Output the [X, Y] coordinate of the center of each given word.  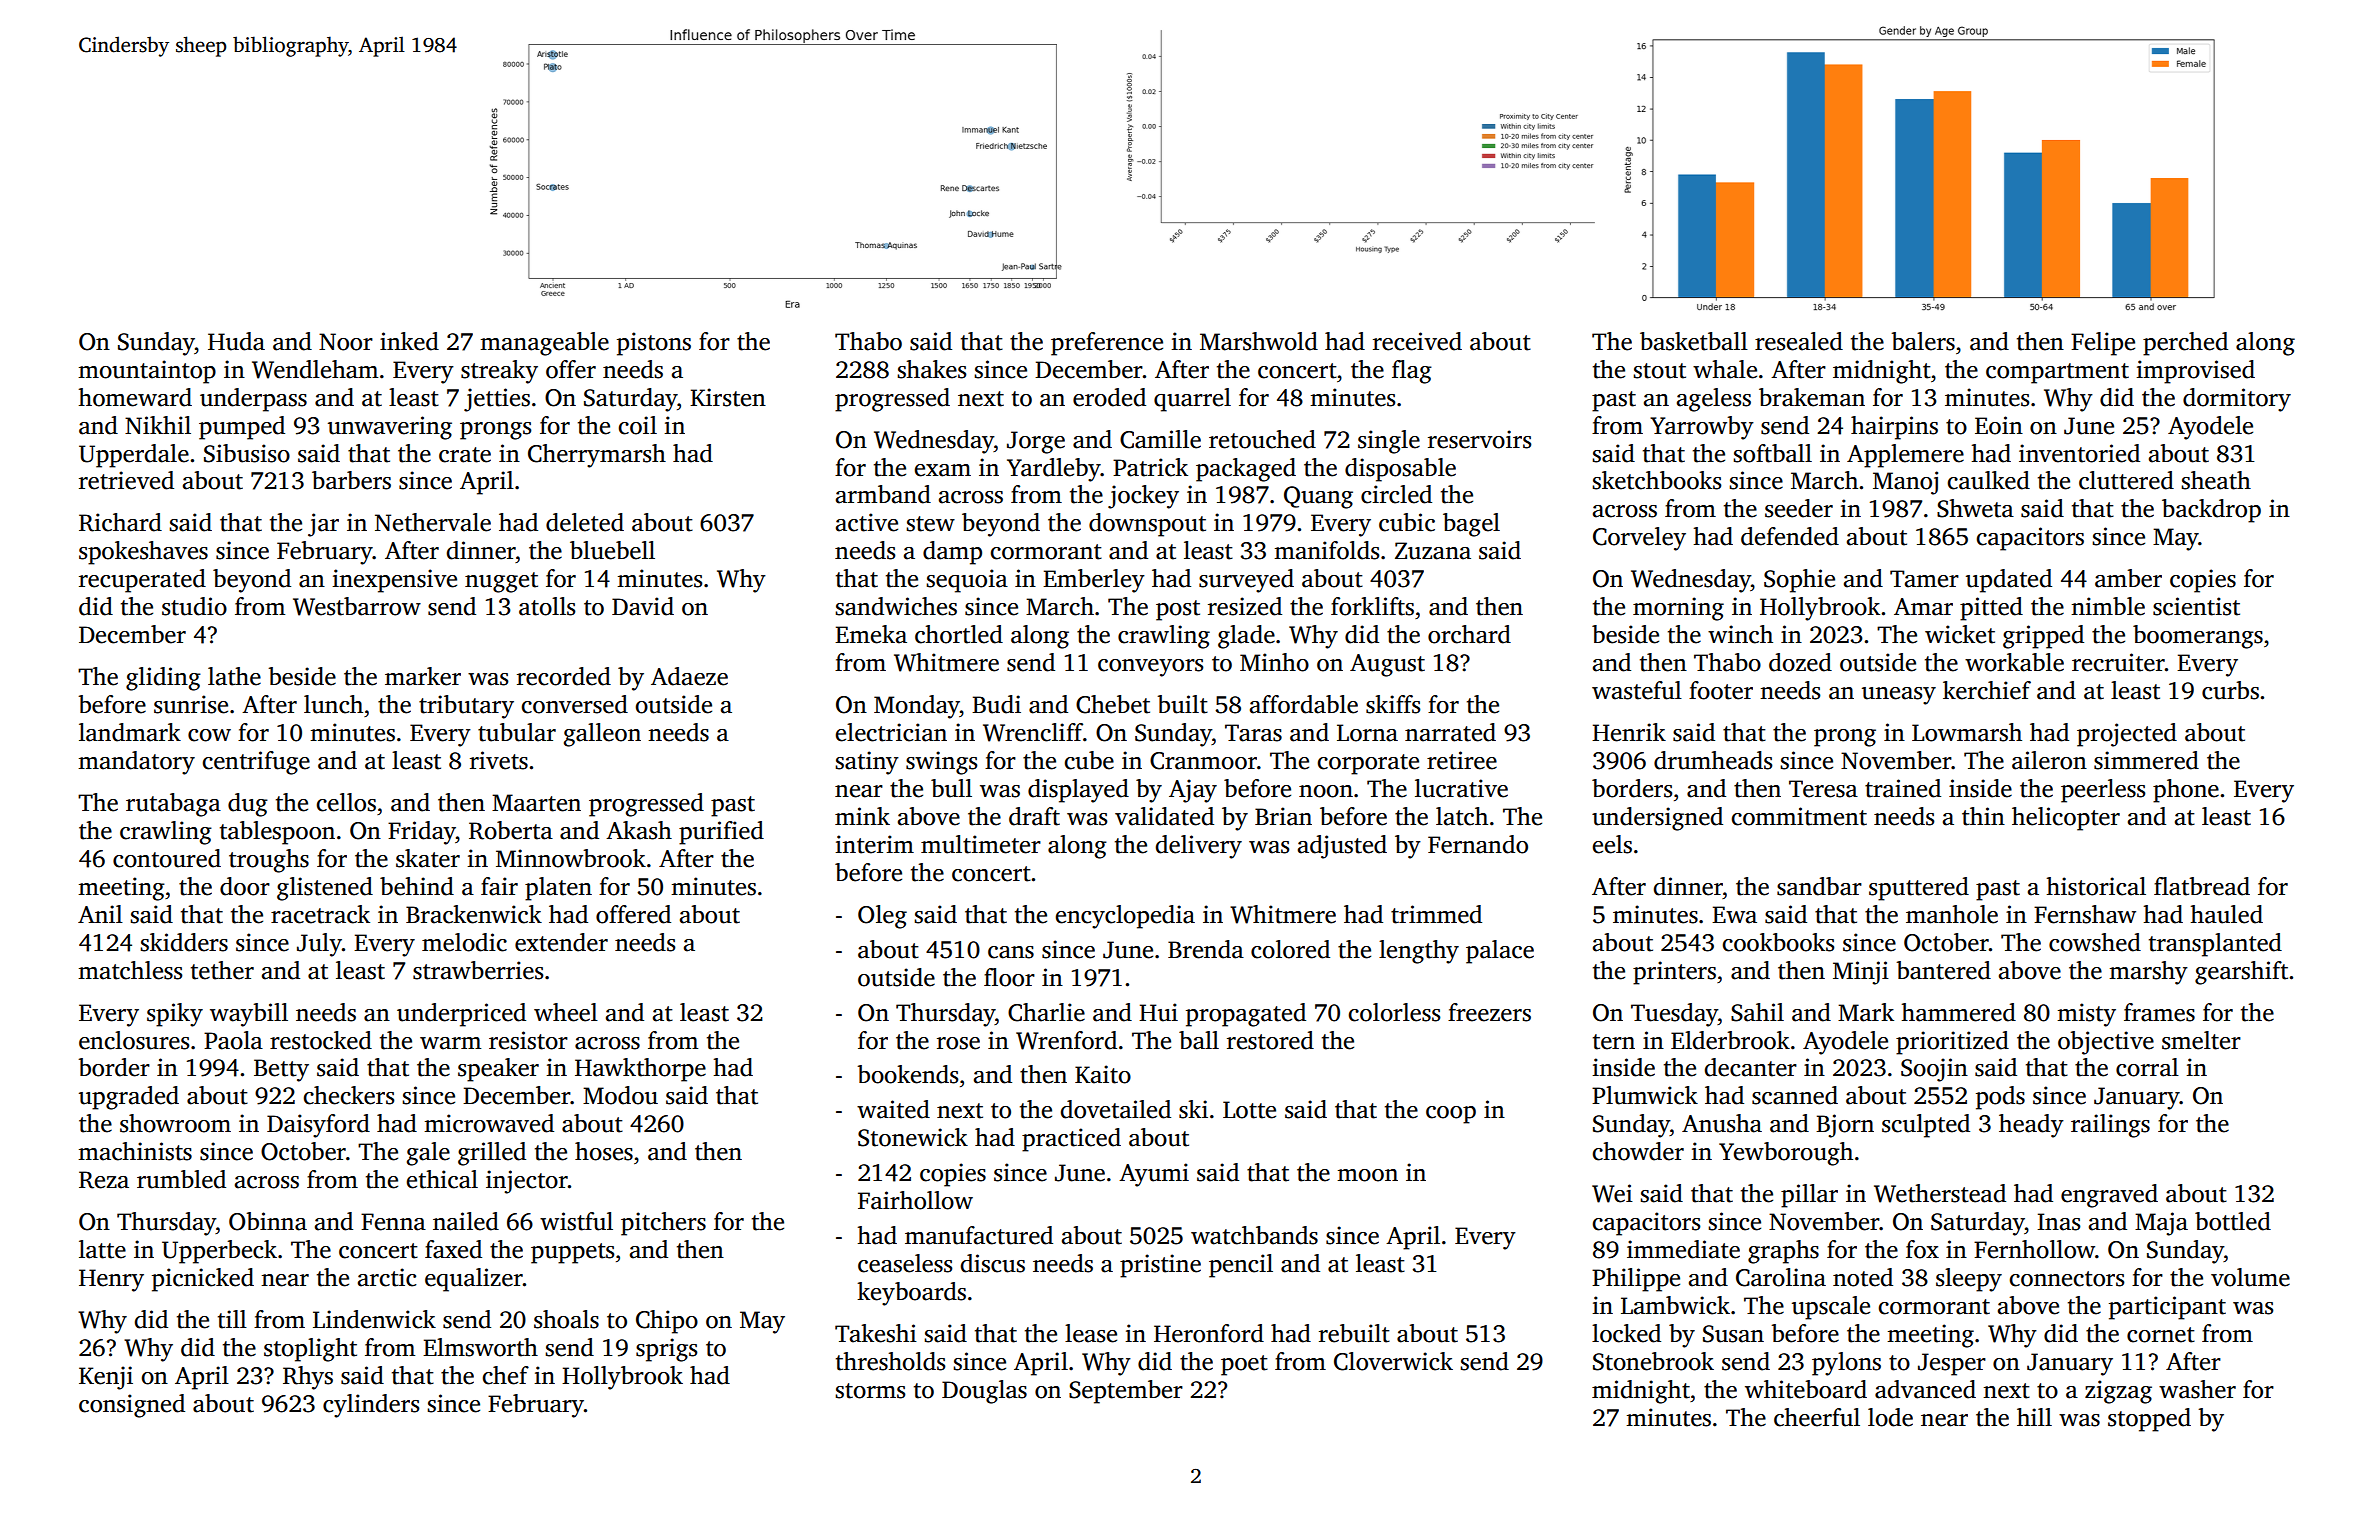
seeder [1799, 508]
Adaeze [689, 676]
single [1389, 442]
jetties [497, 400]
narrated [1450, 732]
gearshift [2241, 973]
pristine [1160, 1266]
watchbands [1254, 1235]
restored [1270, 1040]
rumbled [181, 1179]
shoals [566, 1319]
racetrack [320, 914]
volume [2250, 1277]
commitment [1799, 816]
